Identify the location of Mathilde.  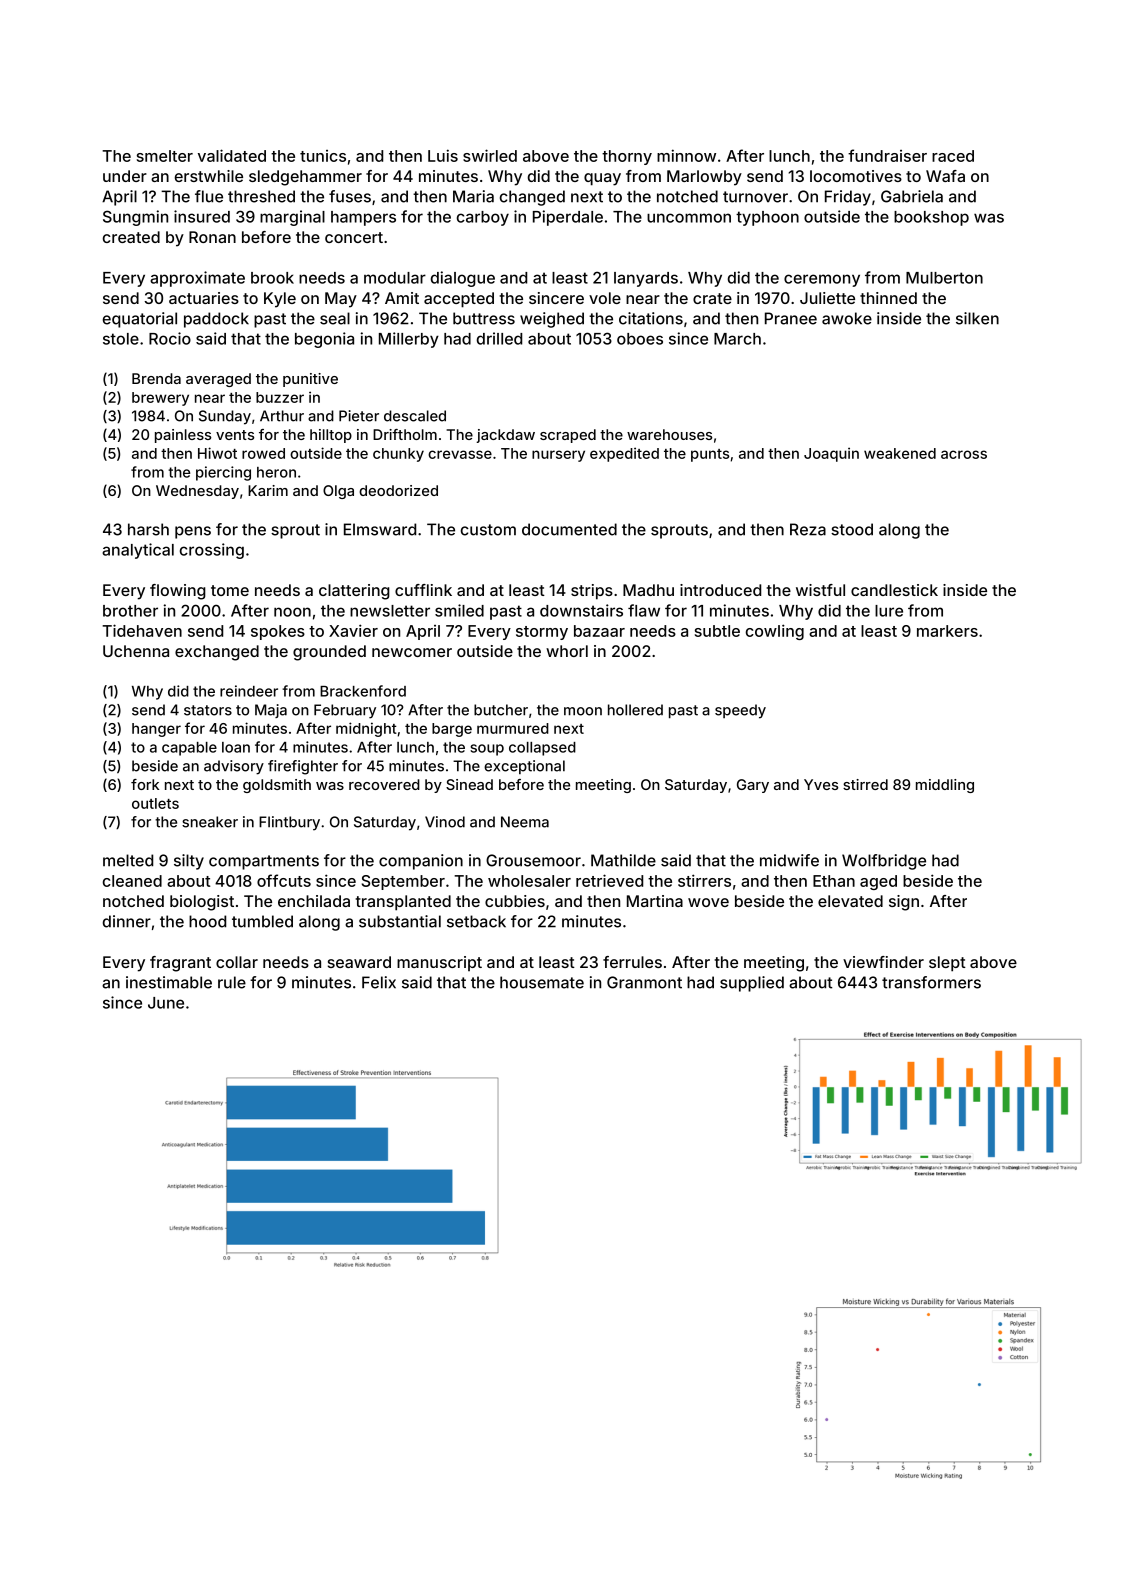
(623, 860).
